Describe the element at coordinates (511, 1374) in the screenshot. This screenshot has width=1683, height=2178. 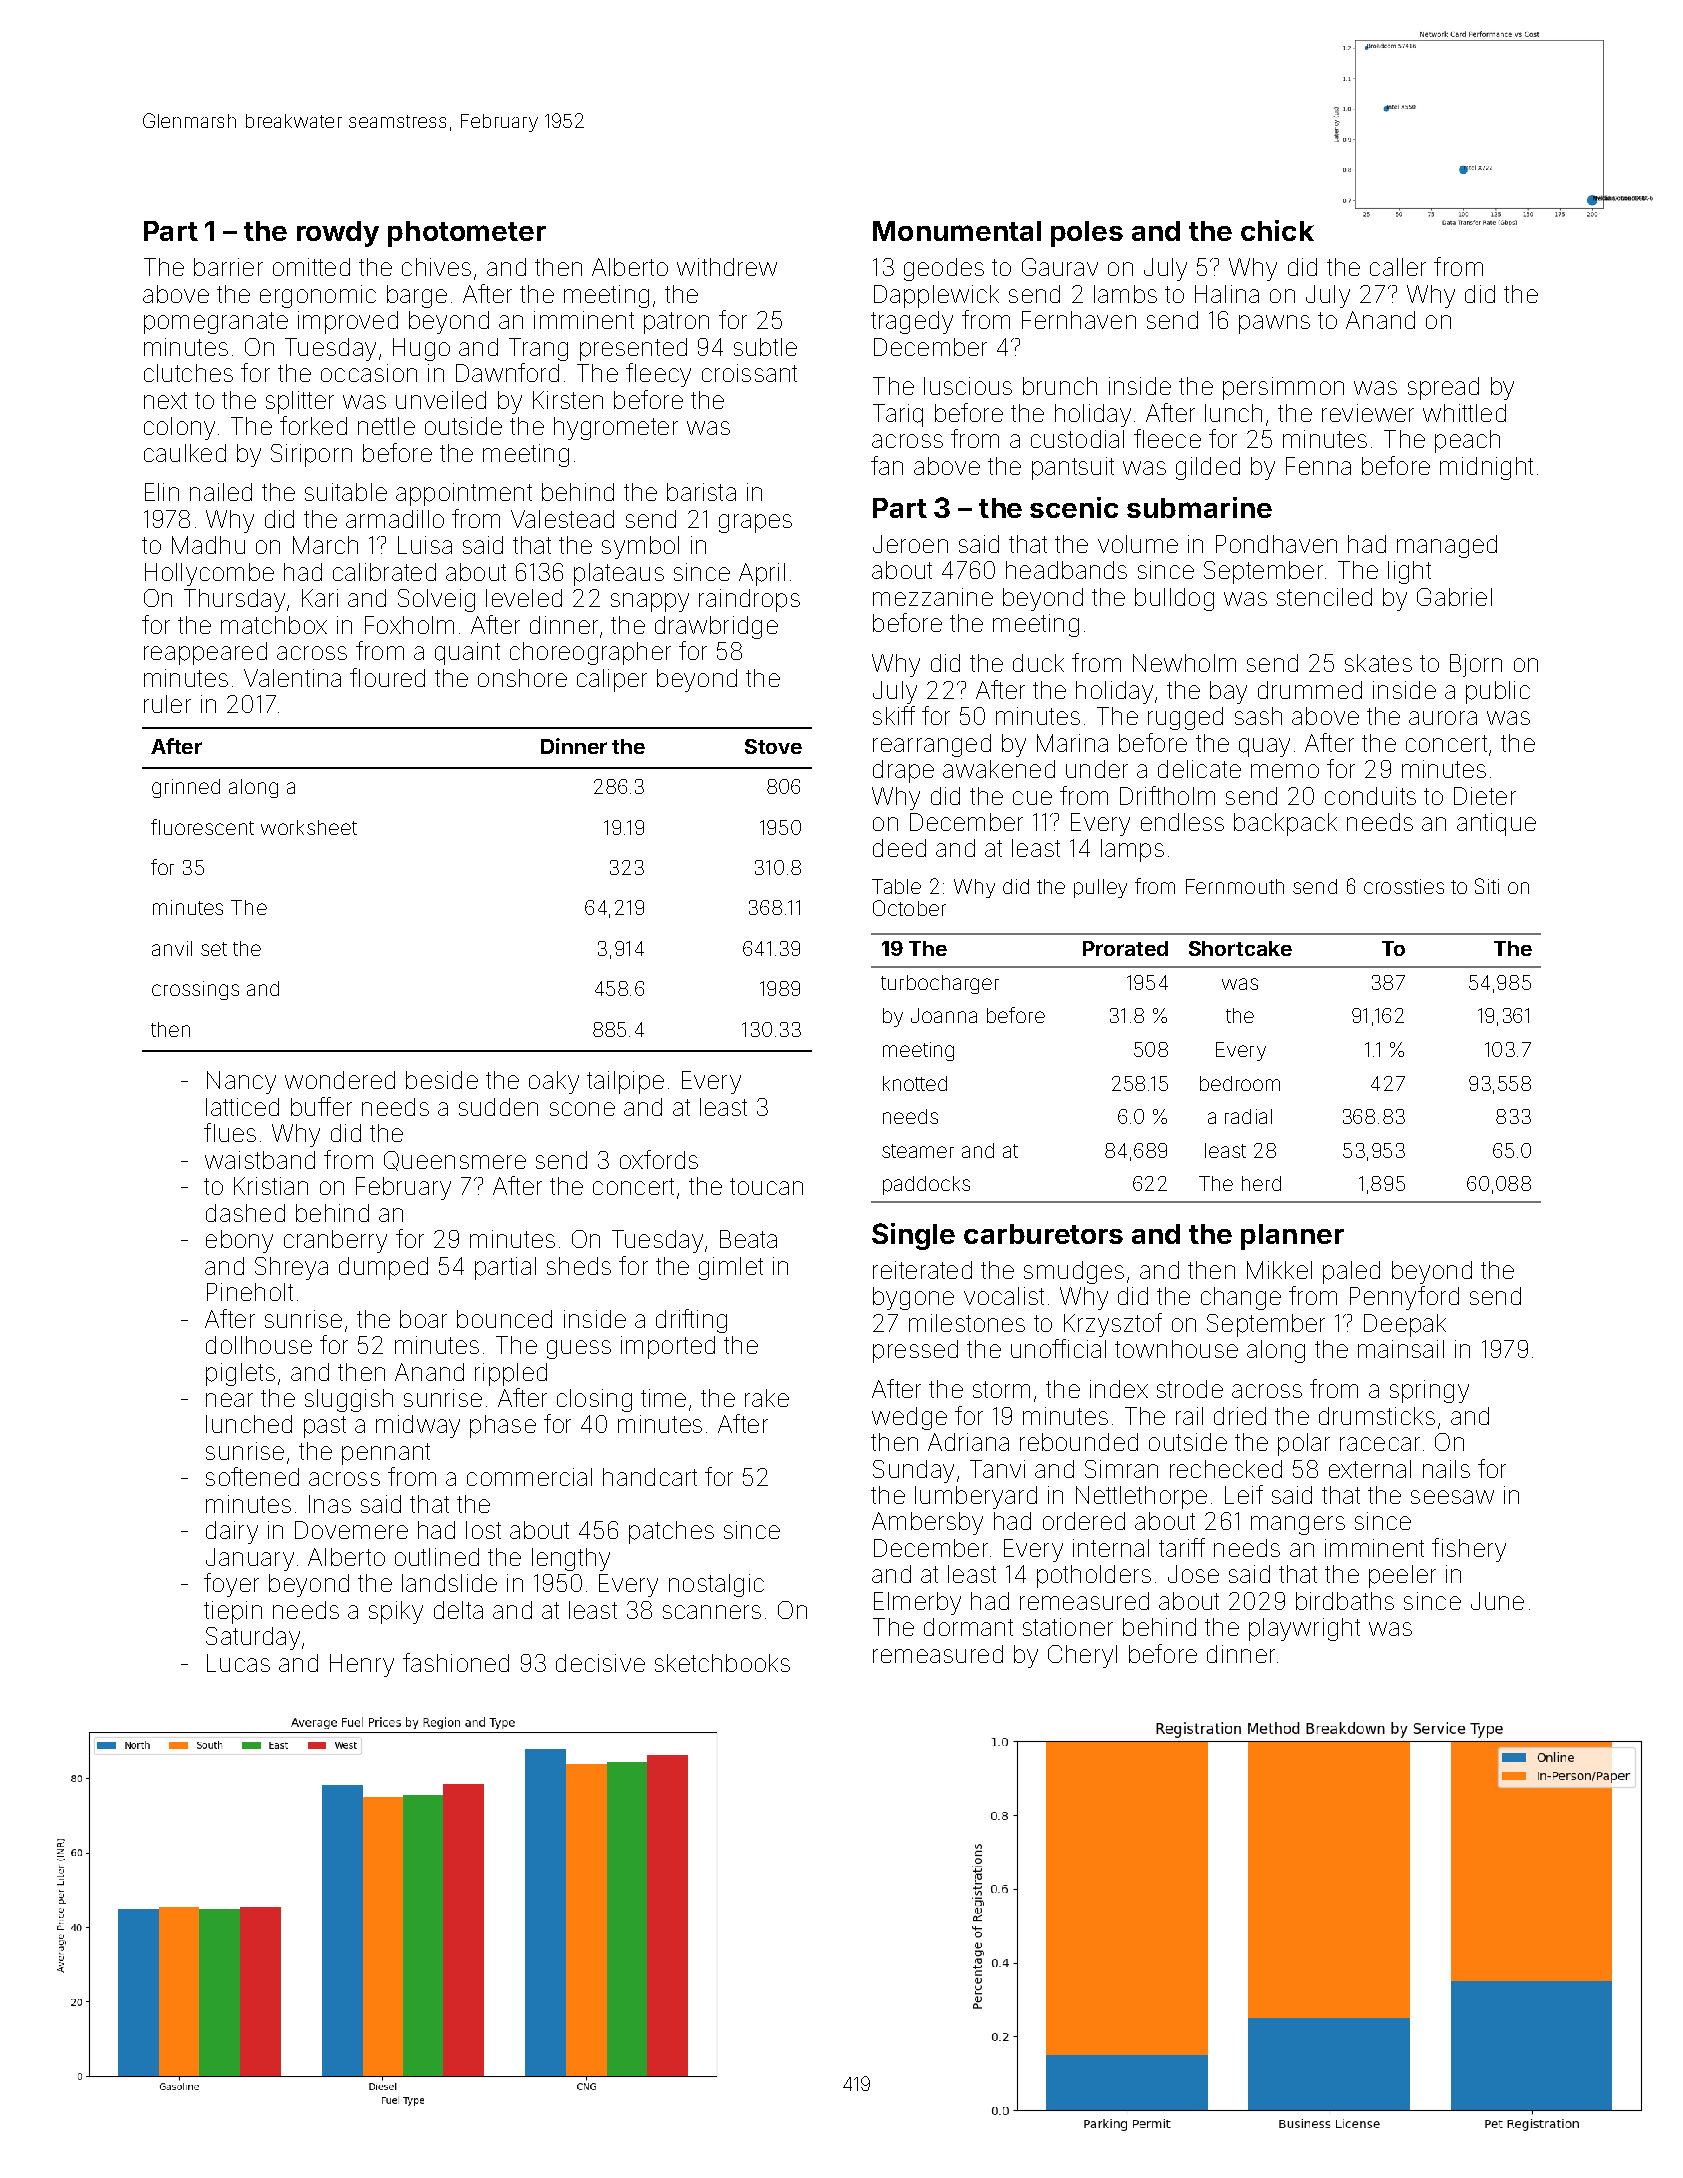
I see `rippled` at that location.
